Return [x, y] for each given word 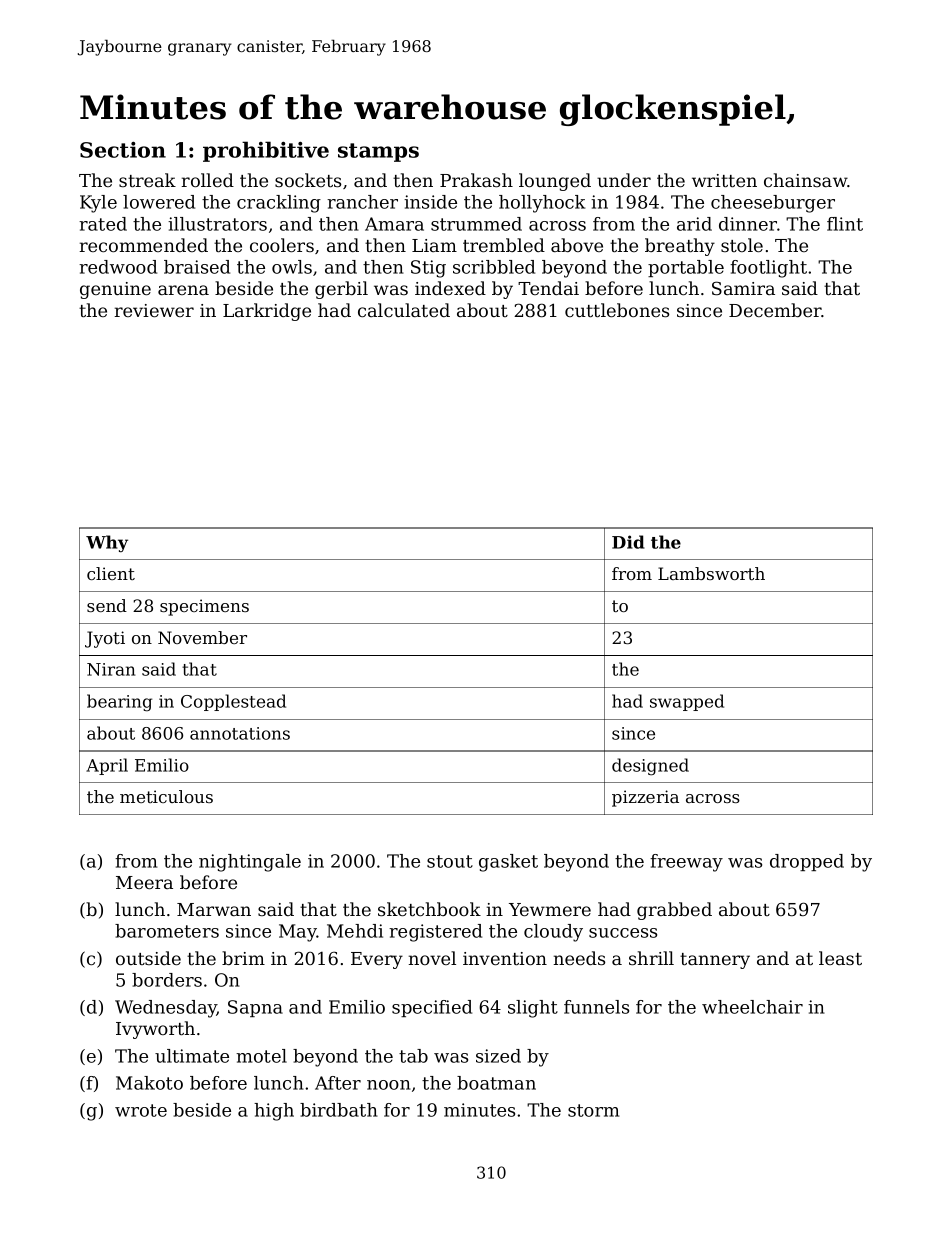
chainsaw [806, 180]
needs [579, 958]
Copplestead [233, 702]
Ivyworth [155, 1030]
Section [123, 150]
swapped [687, 702]
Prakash [476, 180]
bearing [119, 703]
